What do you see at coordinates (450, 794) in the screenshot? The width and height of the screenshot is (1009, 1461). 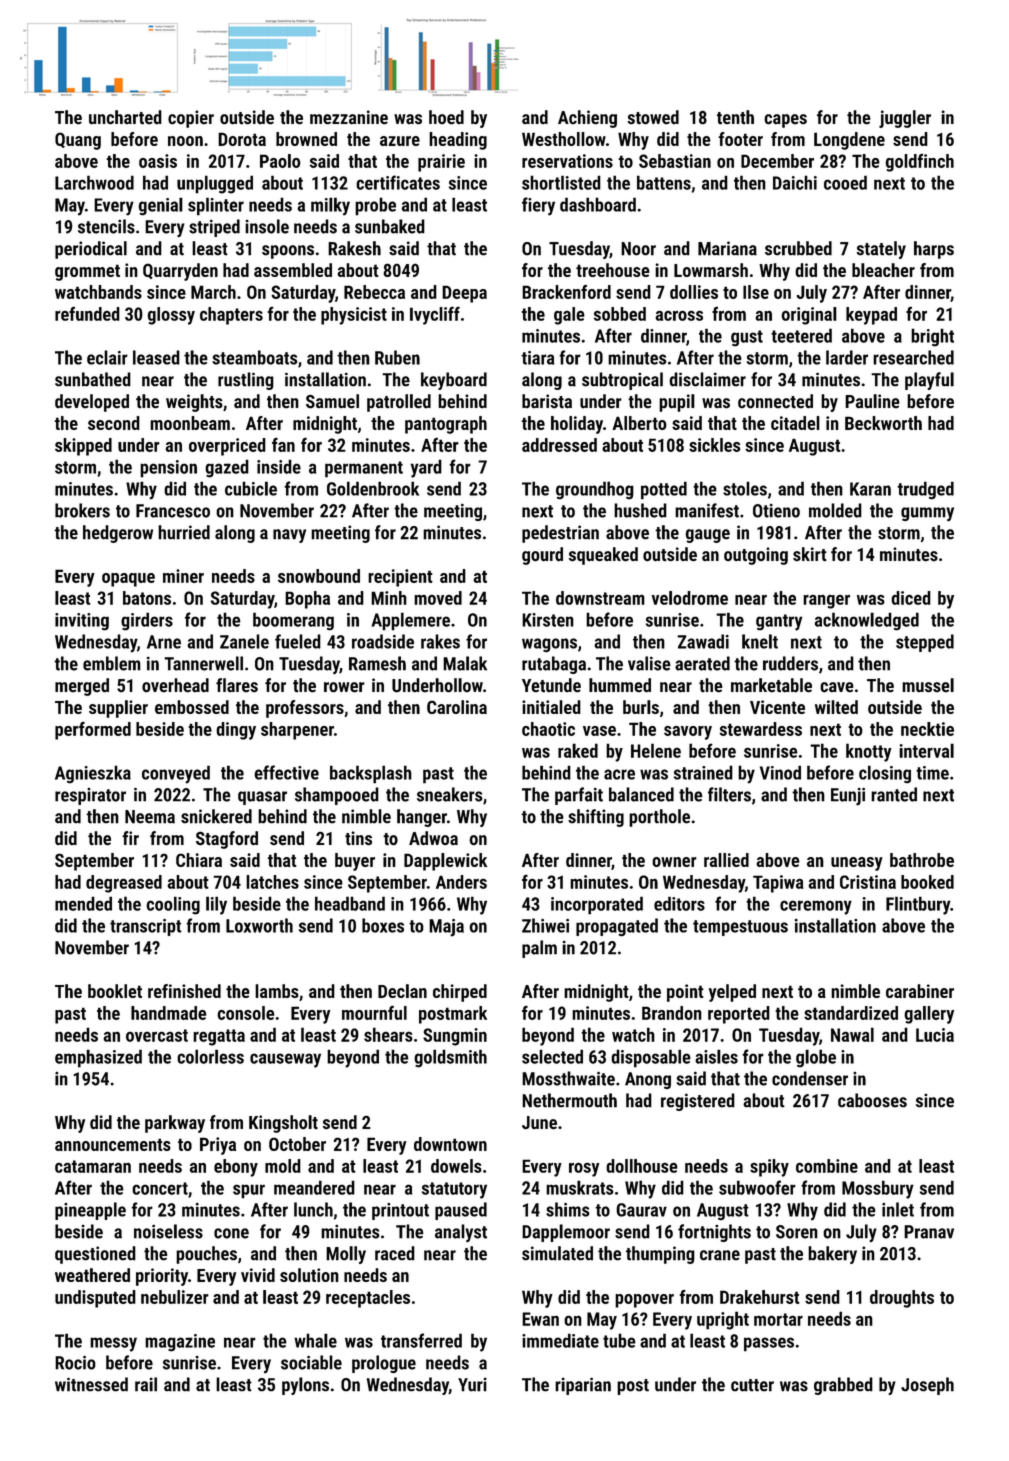 I see `sneakers` at bounding box center [450, 794].
